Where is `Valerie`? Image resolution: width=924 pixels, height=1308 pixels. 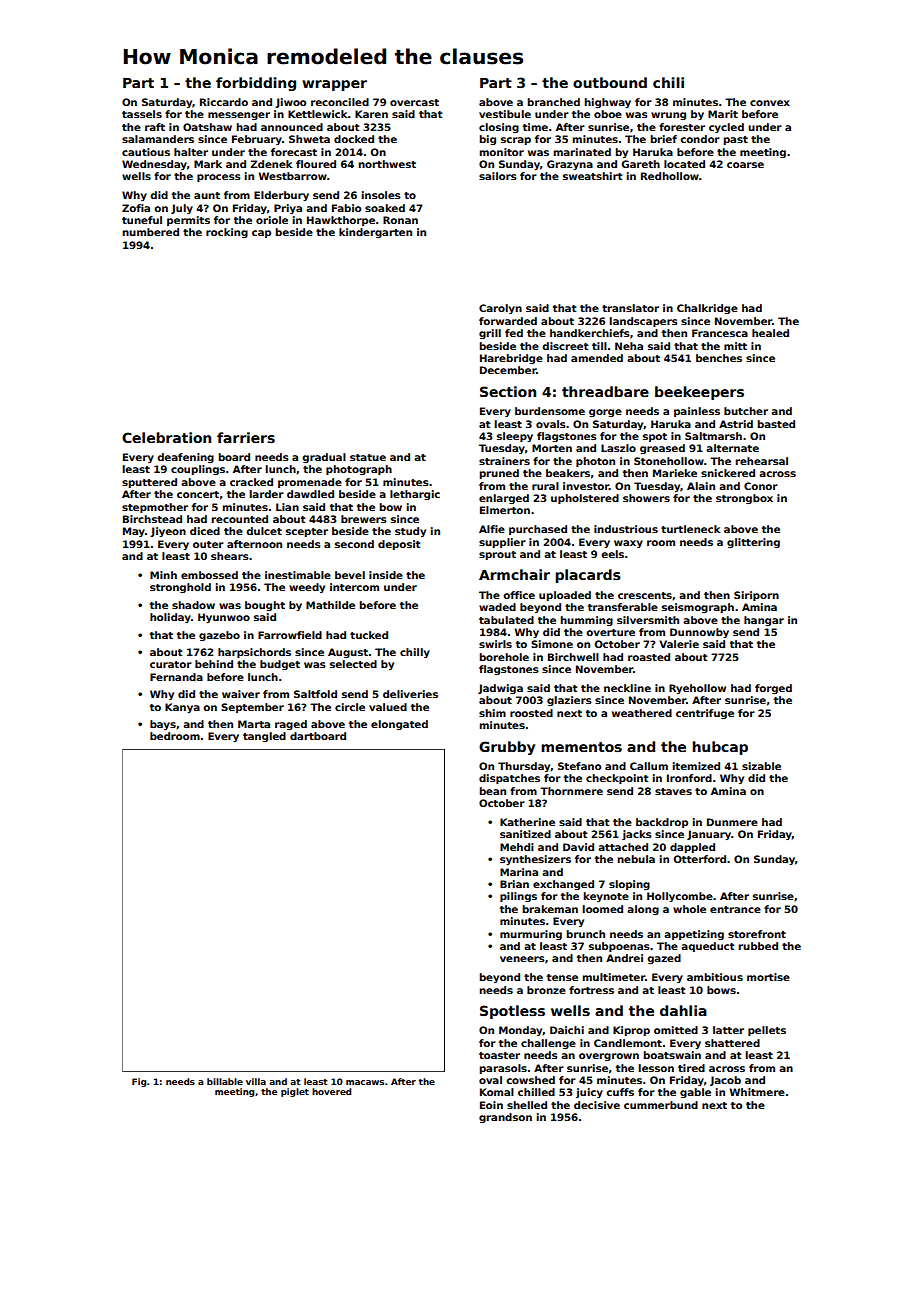
Valerie is located at coordinates (679, 644).
